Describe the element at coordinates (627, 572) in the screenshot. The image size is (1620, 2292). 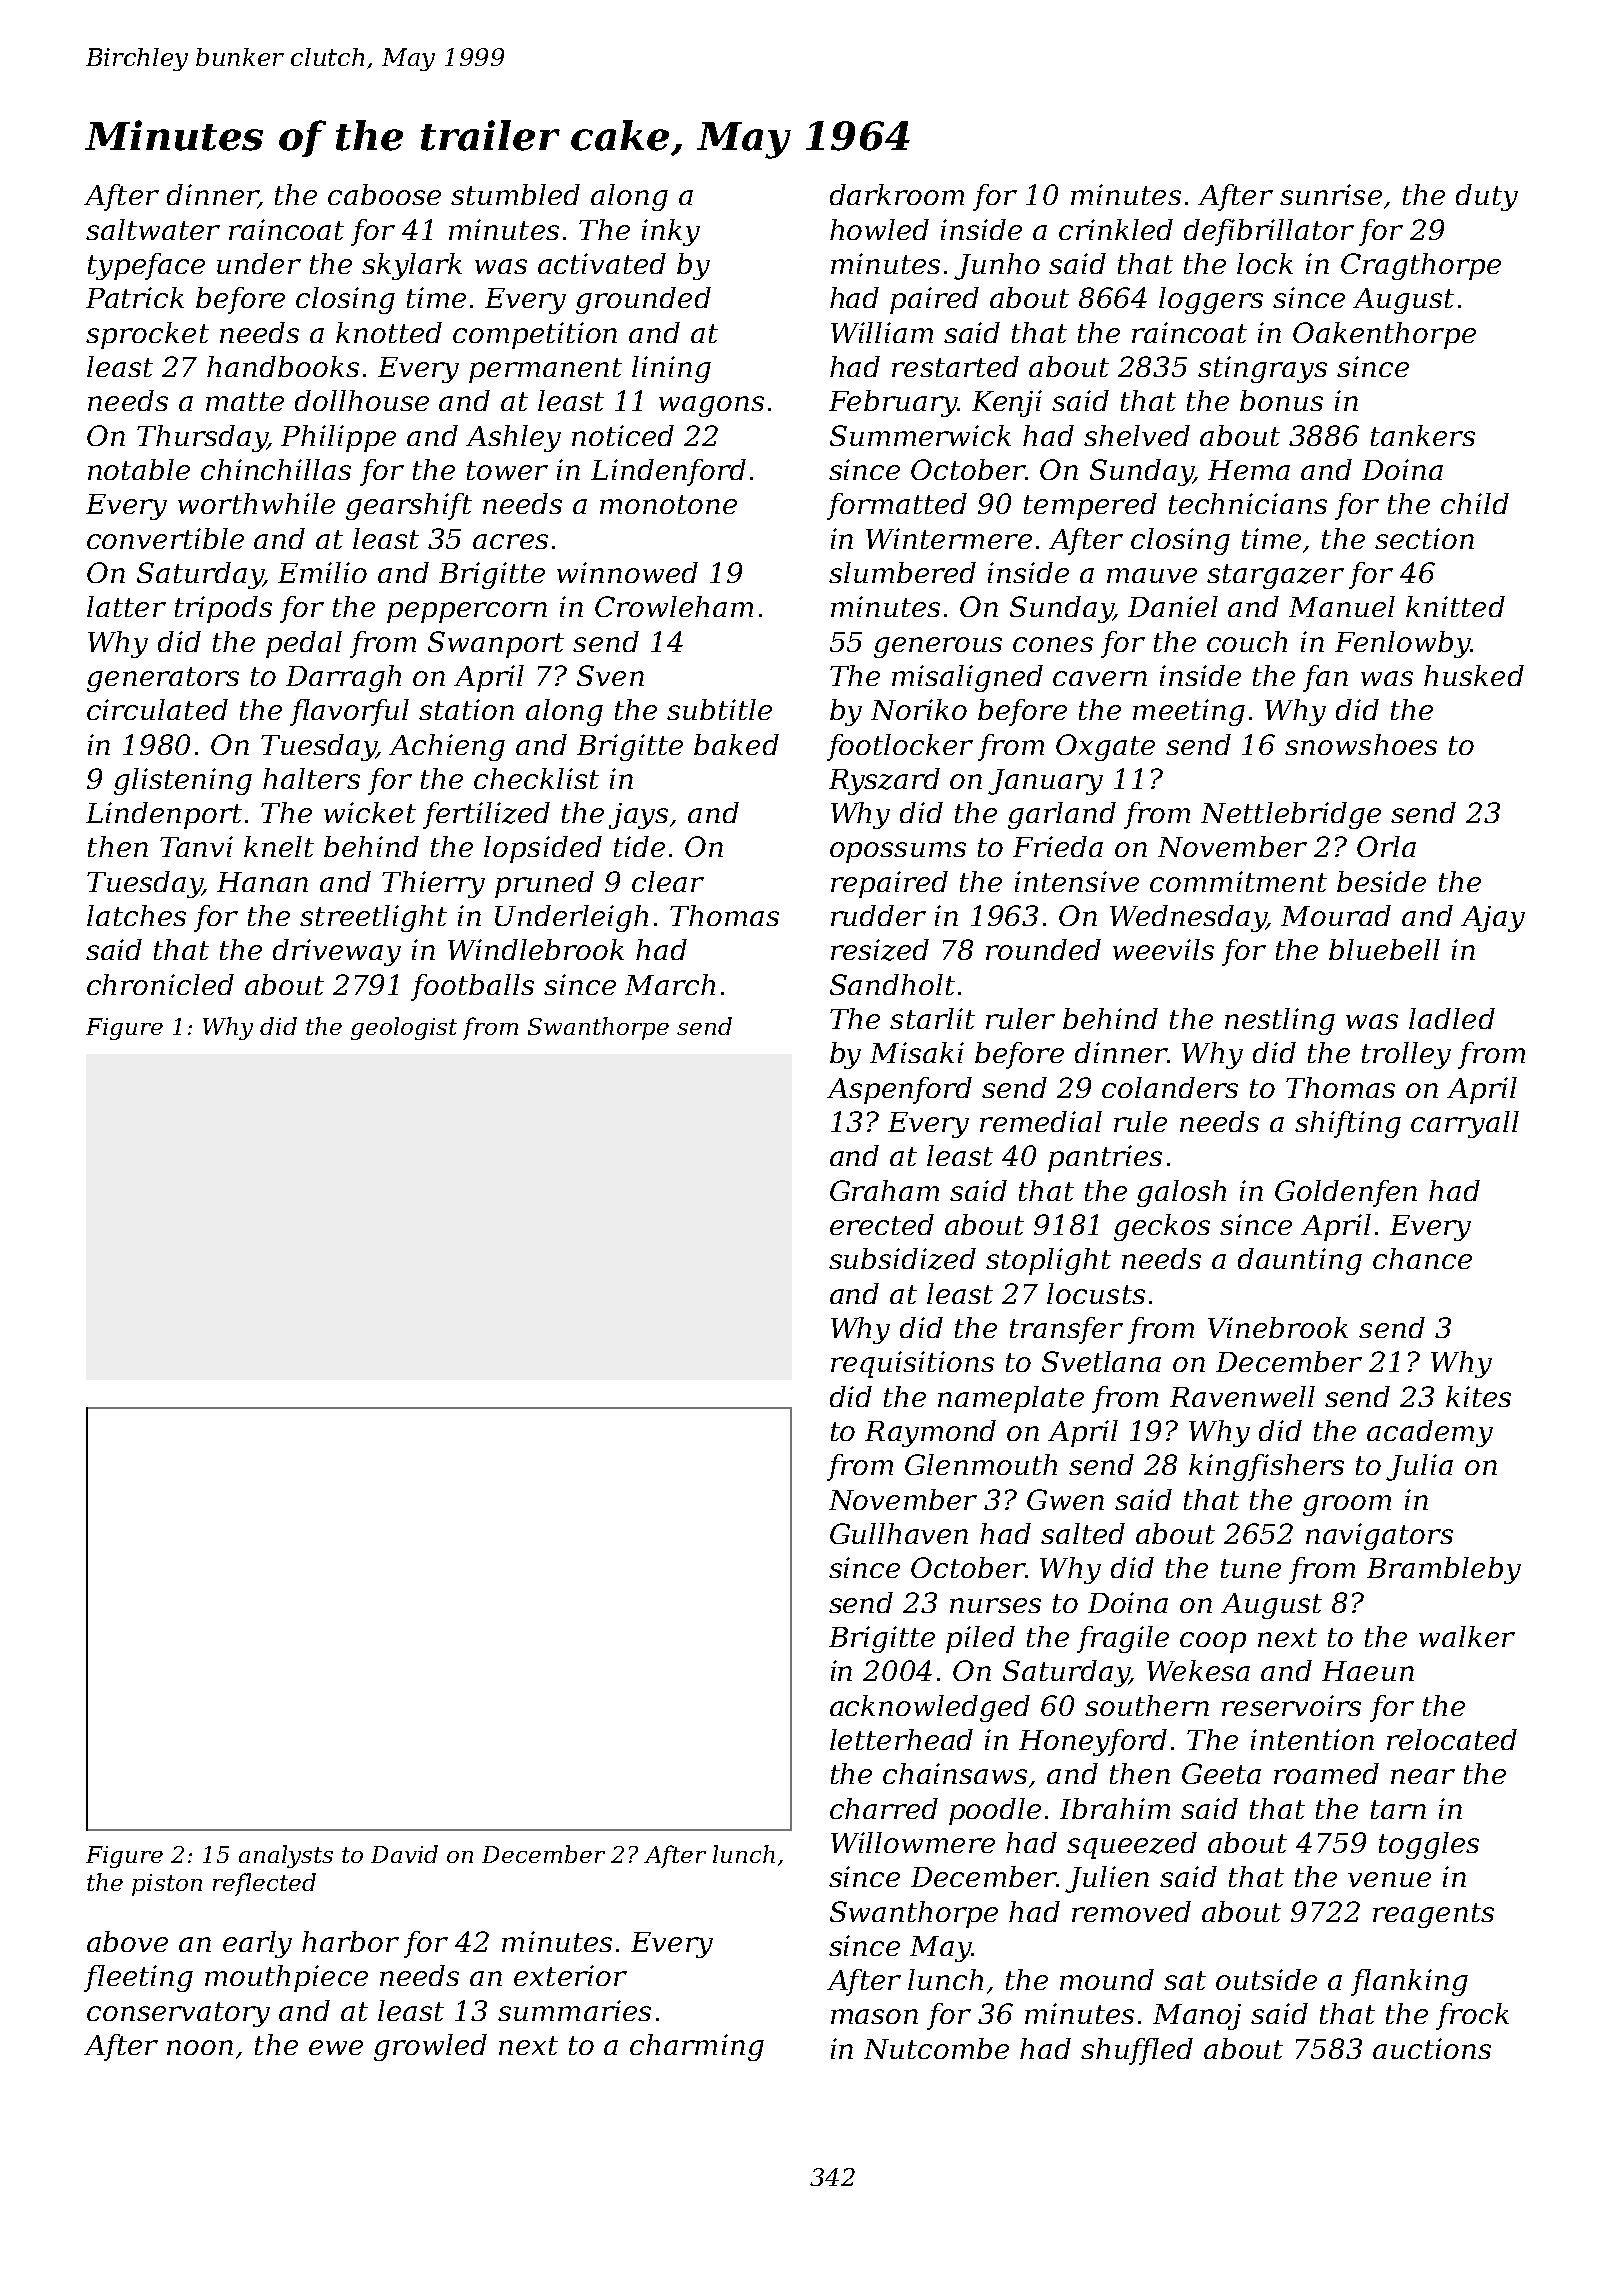
I see `winnowed` at that location.
